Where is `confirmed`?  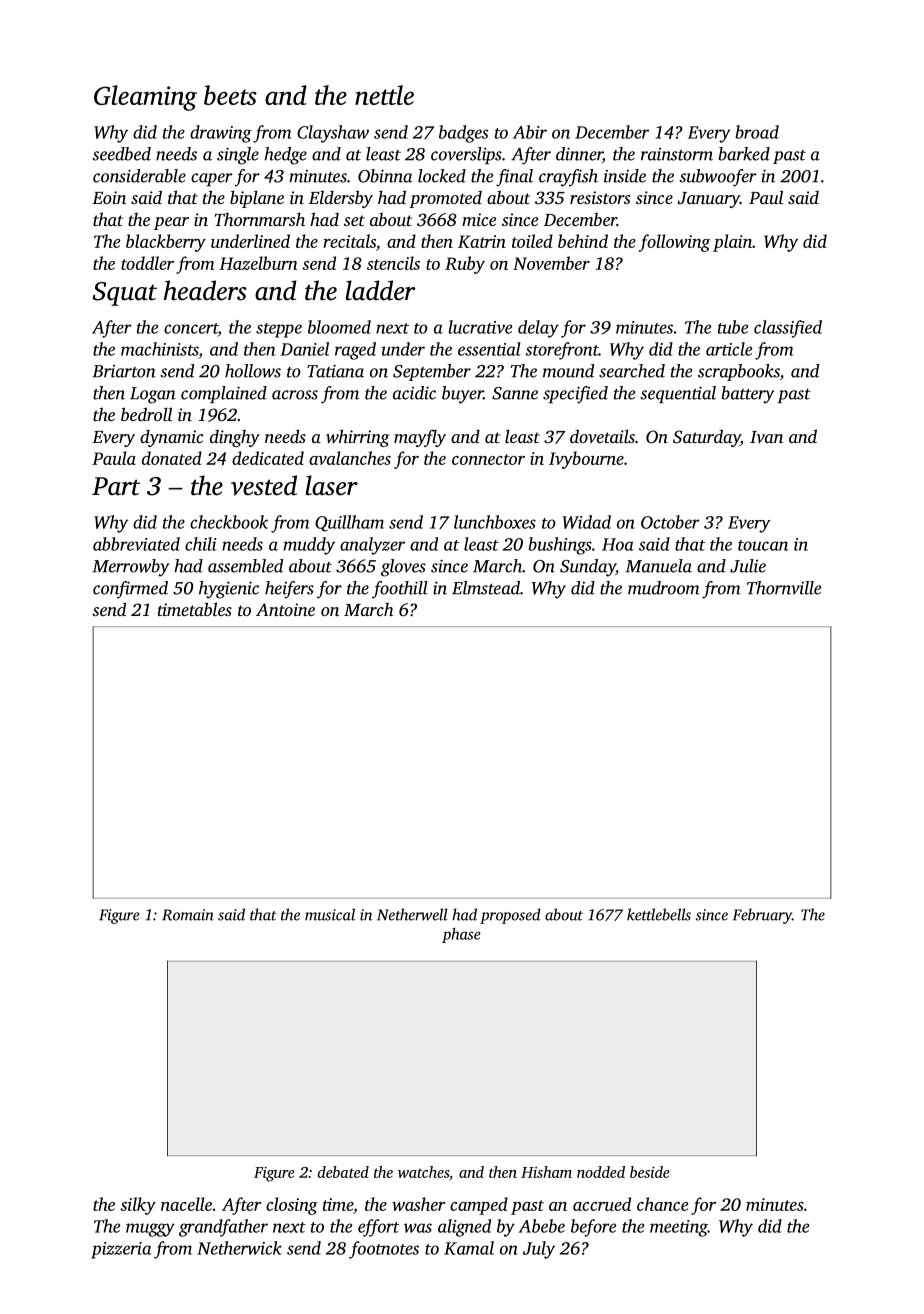 confirmed is located at coordinates (130, 590).
